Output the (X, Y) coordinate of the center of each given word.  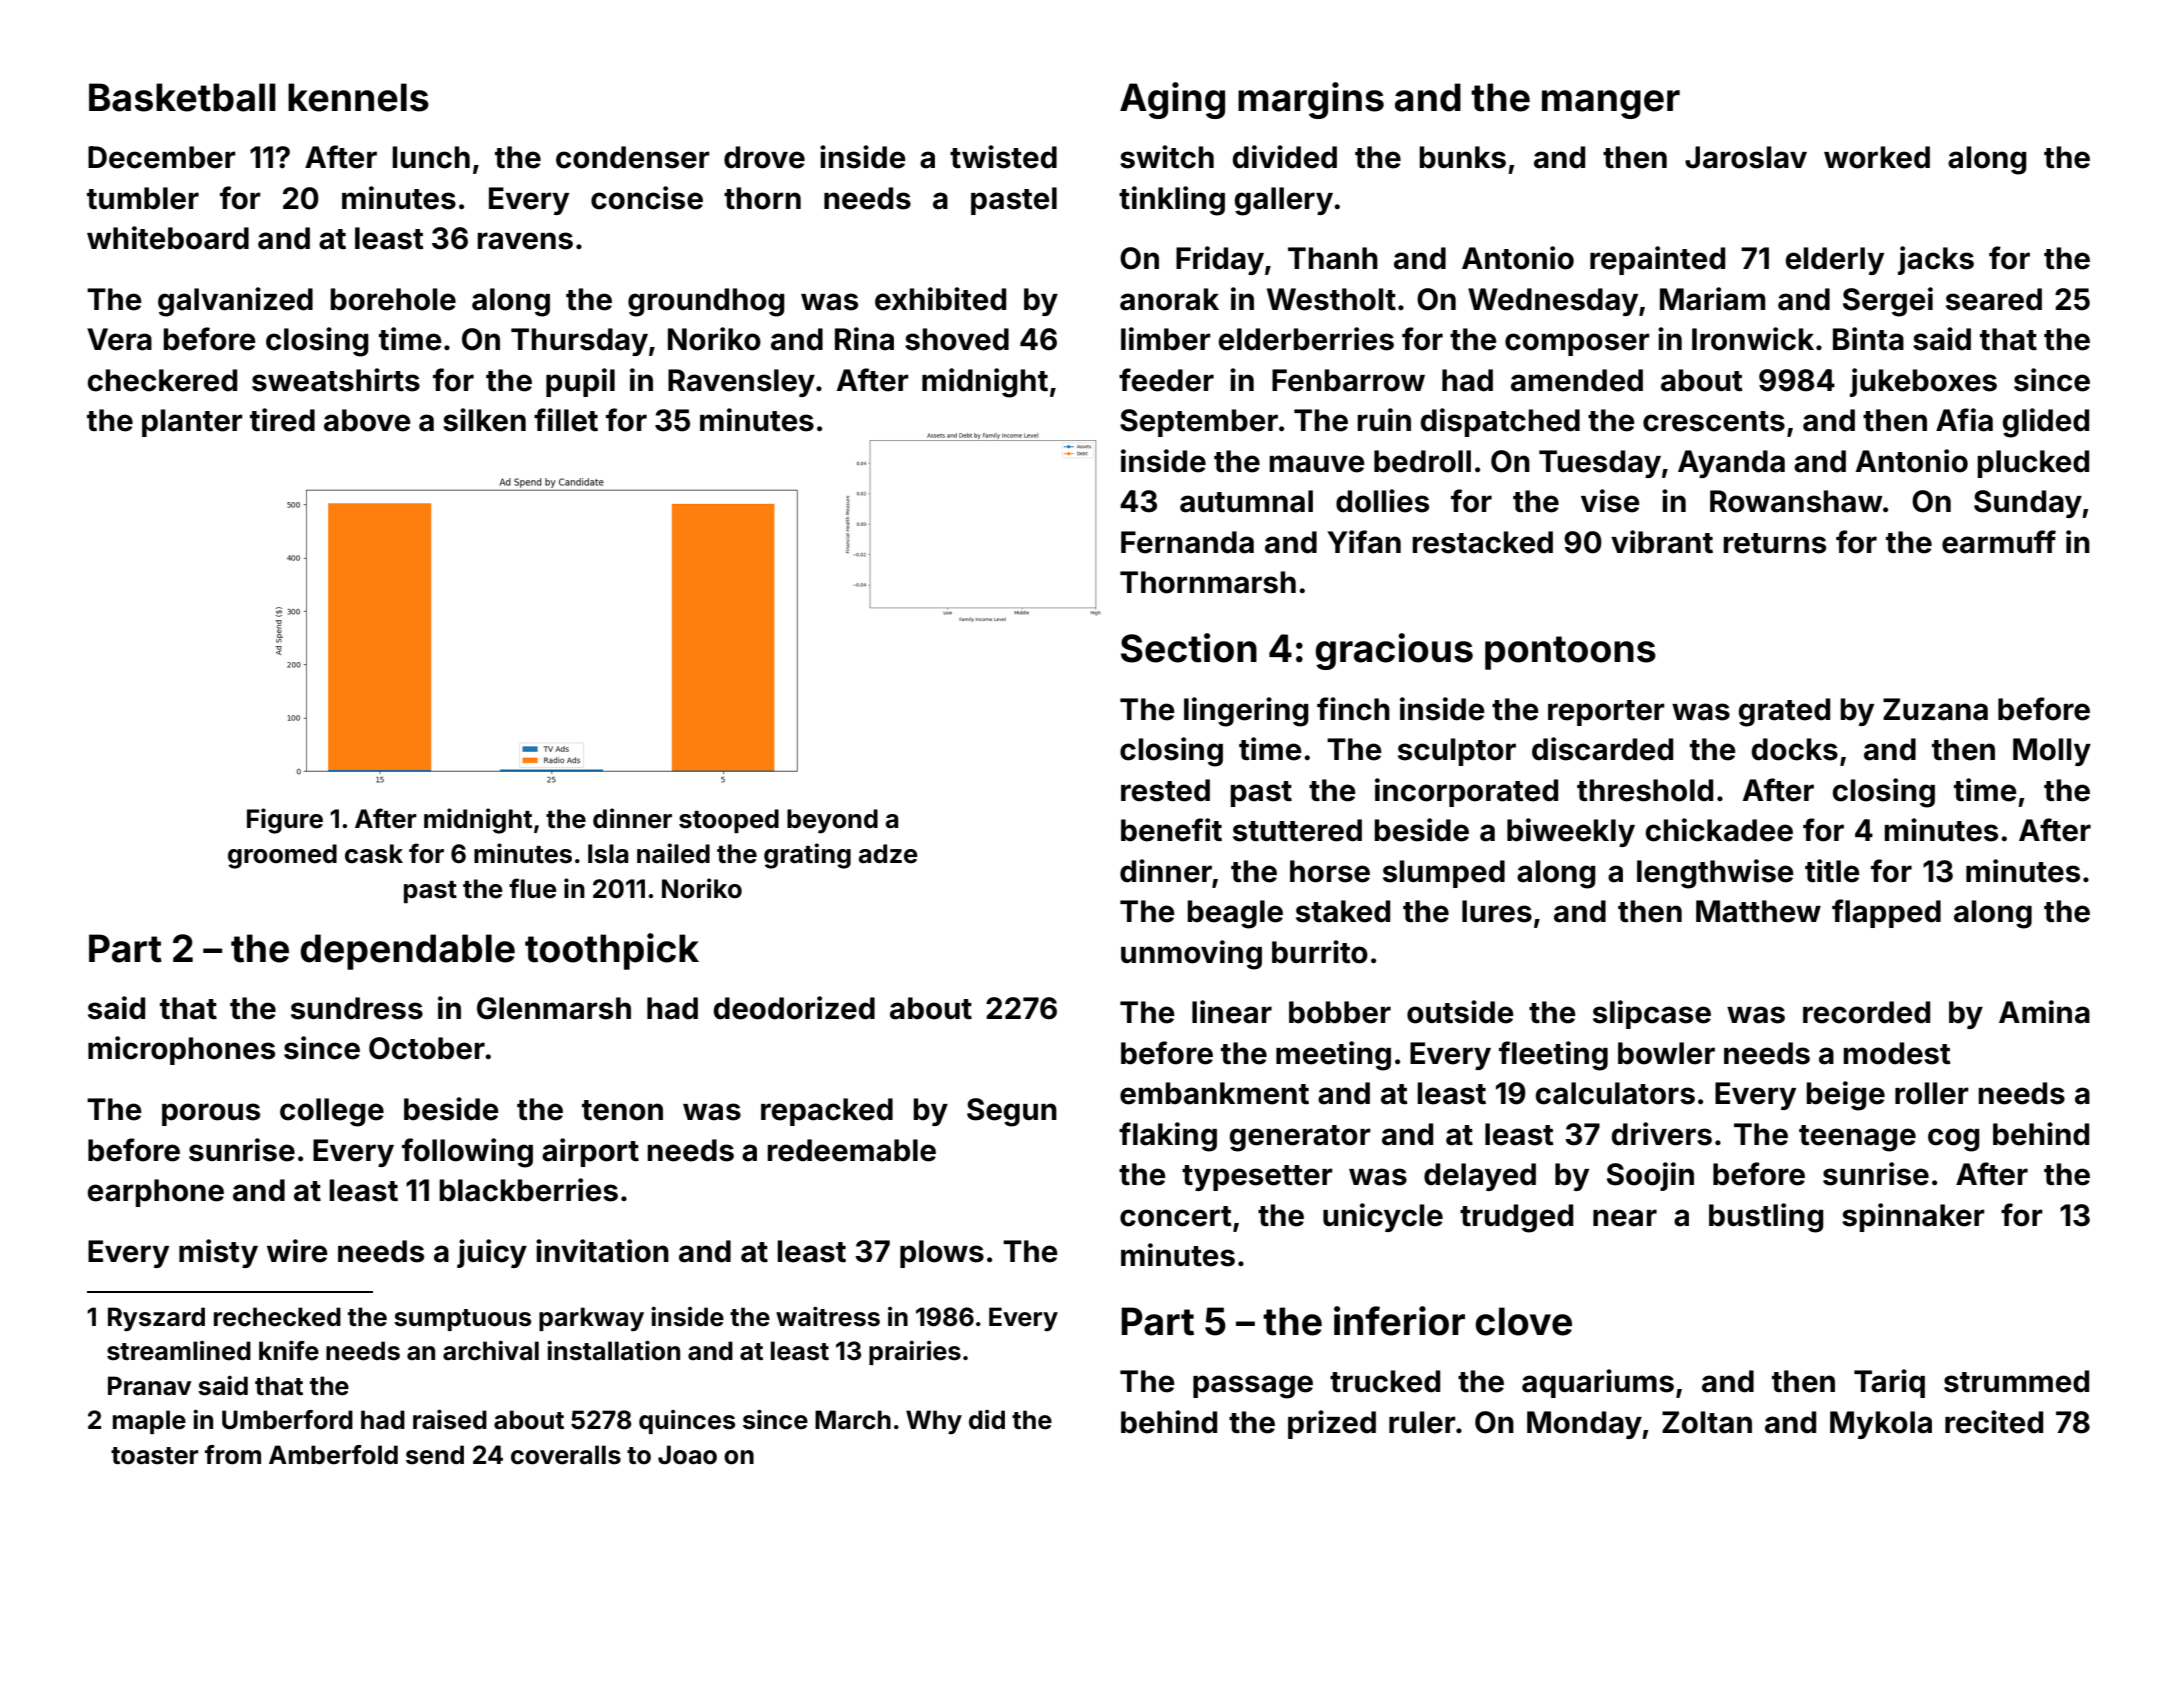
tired (282, 420)
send (435, 1455)
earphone (156, 1193)
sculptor (1457, 752)
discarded (1602, 749)
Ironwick (1753, 339)
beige (1845, 1096)
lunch (431, 157)
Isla (608, 854)
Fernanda (1187, 542)
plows (942, 1254)
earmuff (1999, 542)
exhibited (940, 299)
